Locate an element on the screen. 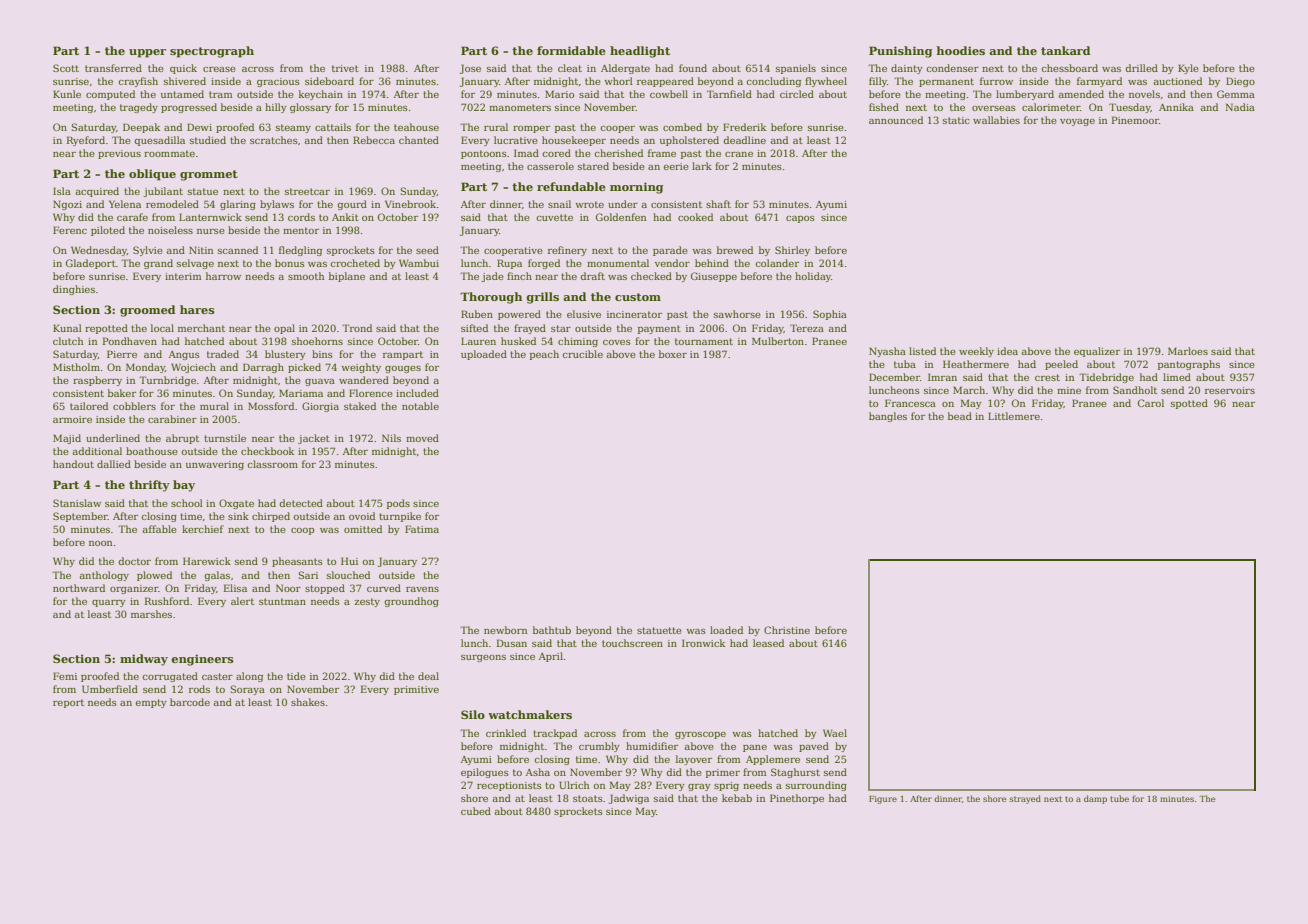 This screenshot has width=1308, height=924. spotted is located at coordinates (1189, 404).
